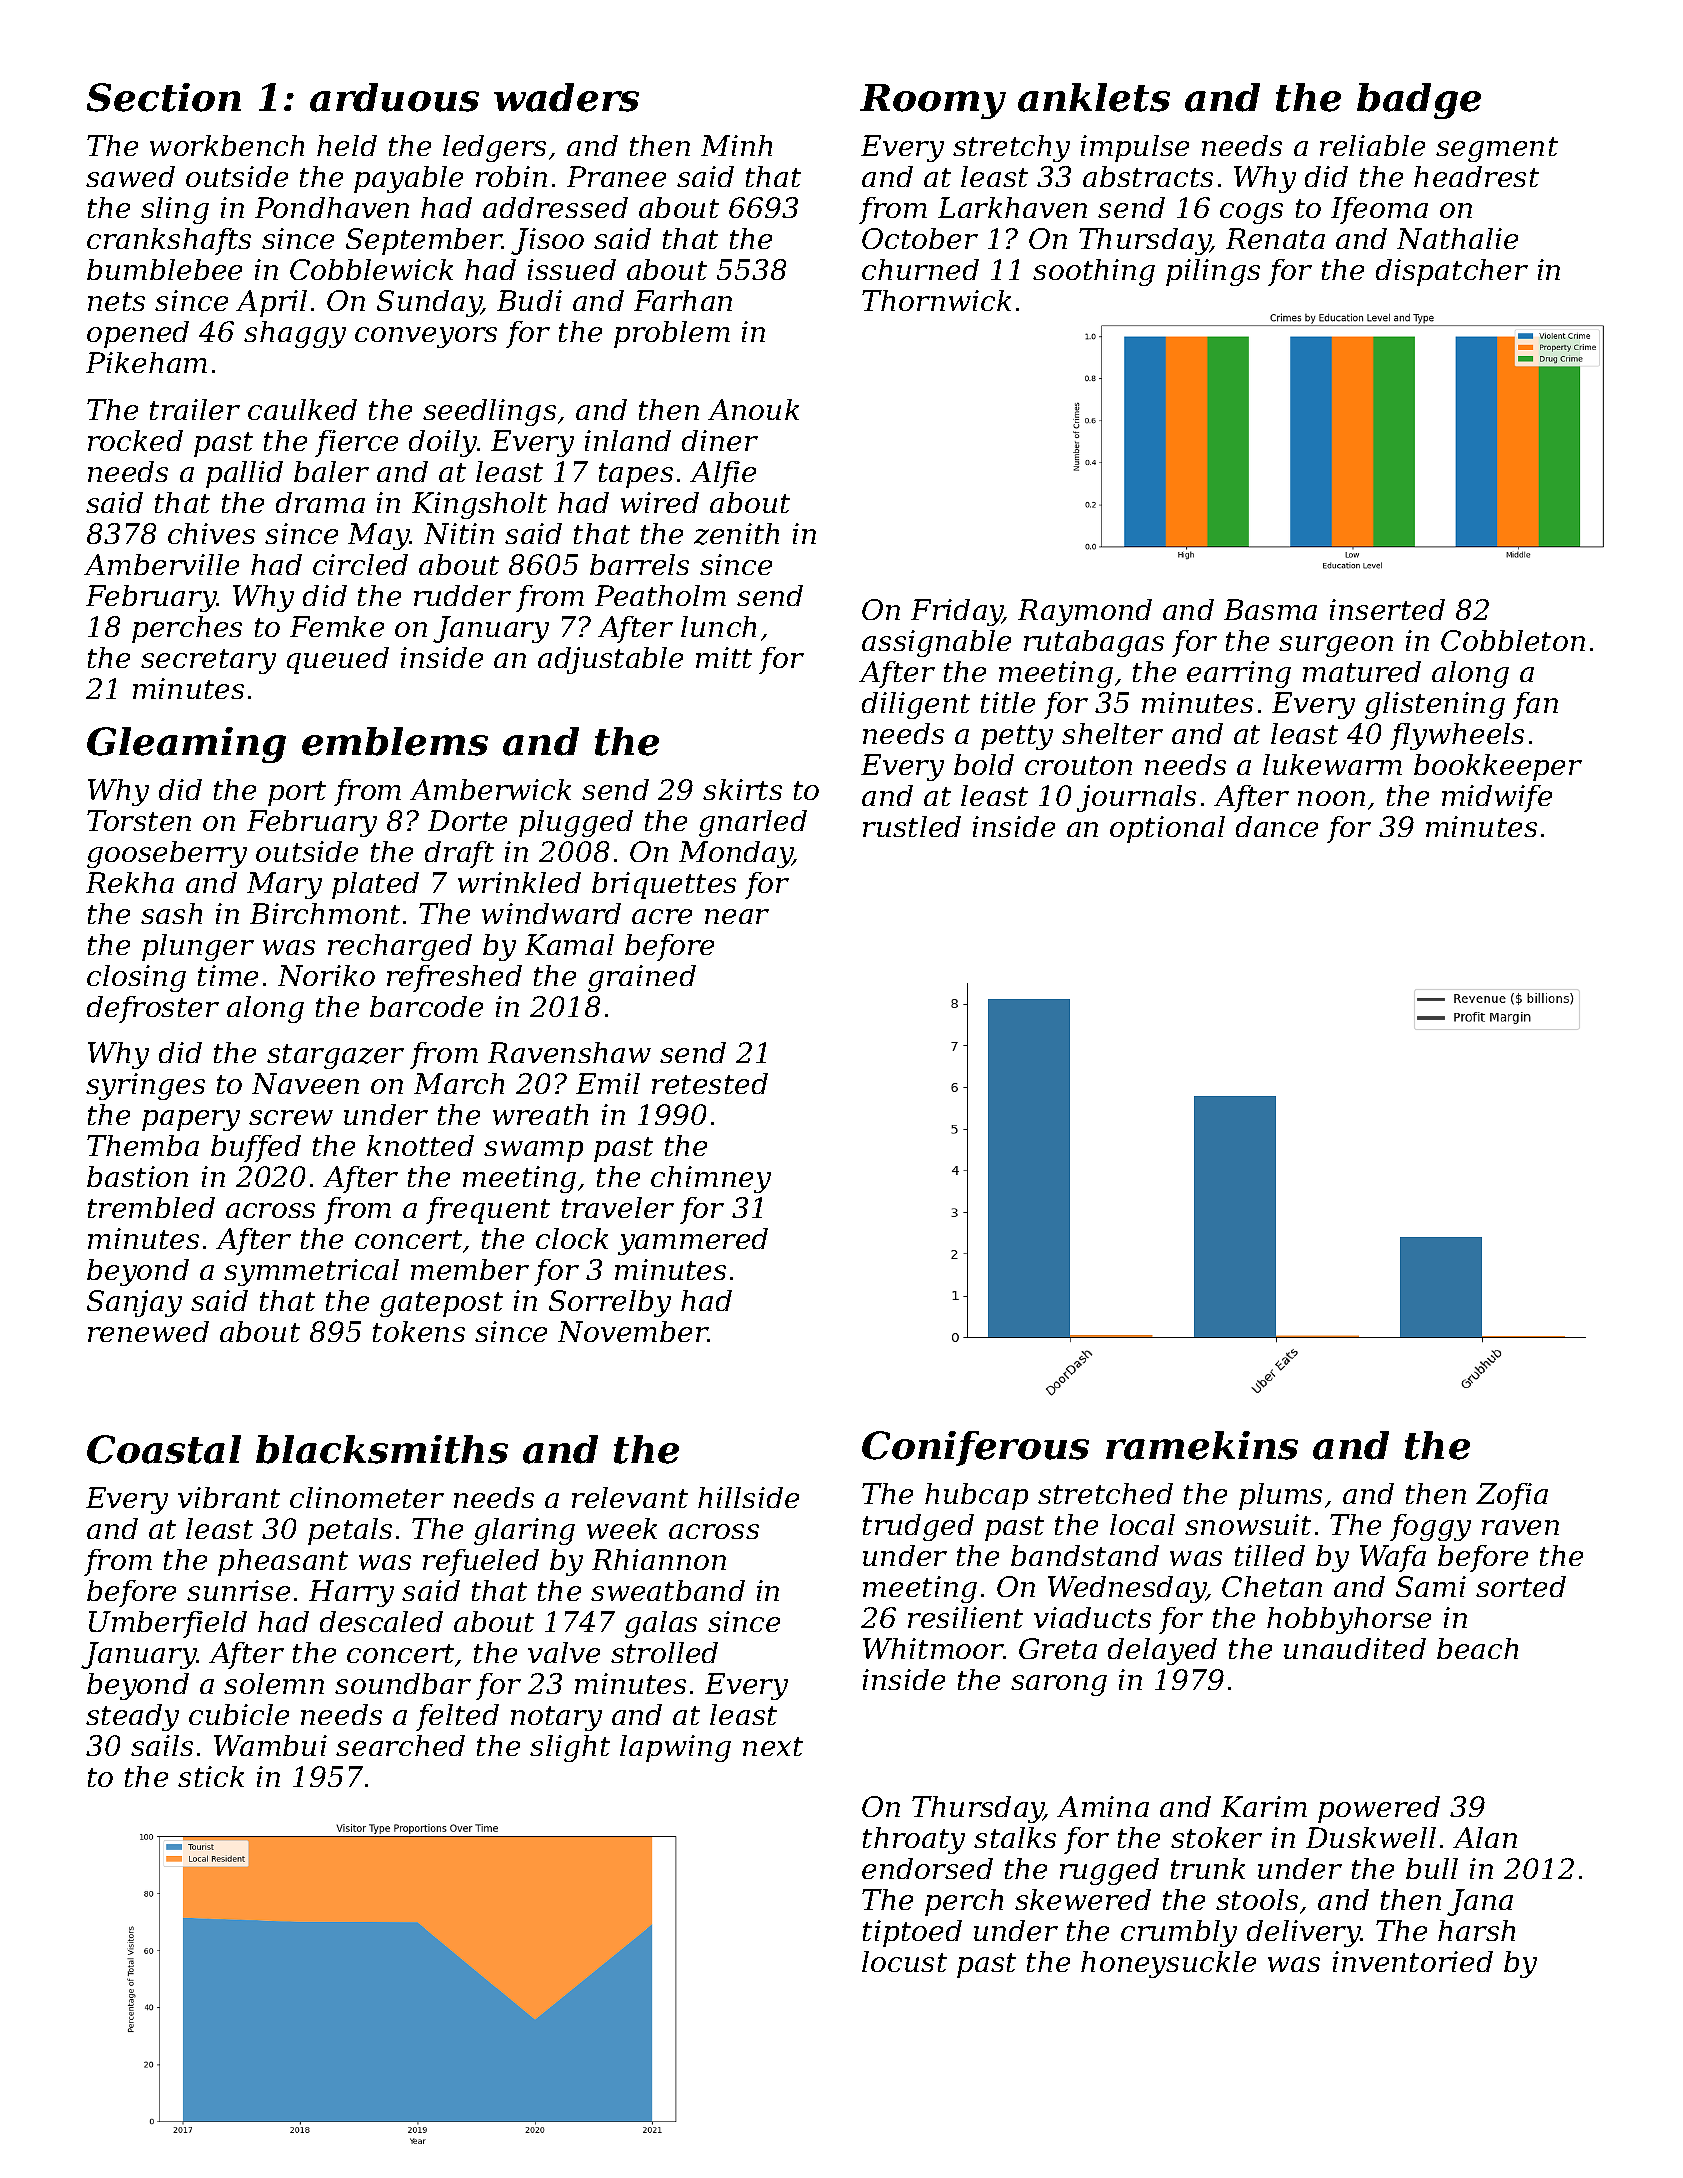 Image resolution: width=1683 pixels, height=2178 pixels. What do you see at coordinates (211, 1776) in the screenshot?
I see `stick` at bounding box center [211, 1776].
